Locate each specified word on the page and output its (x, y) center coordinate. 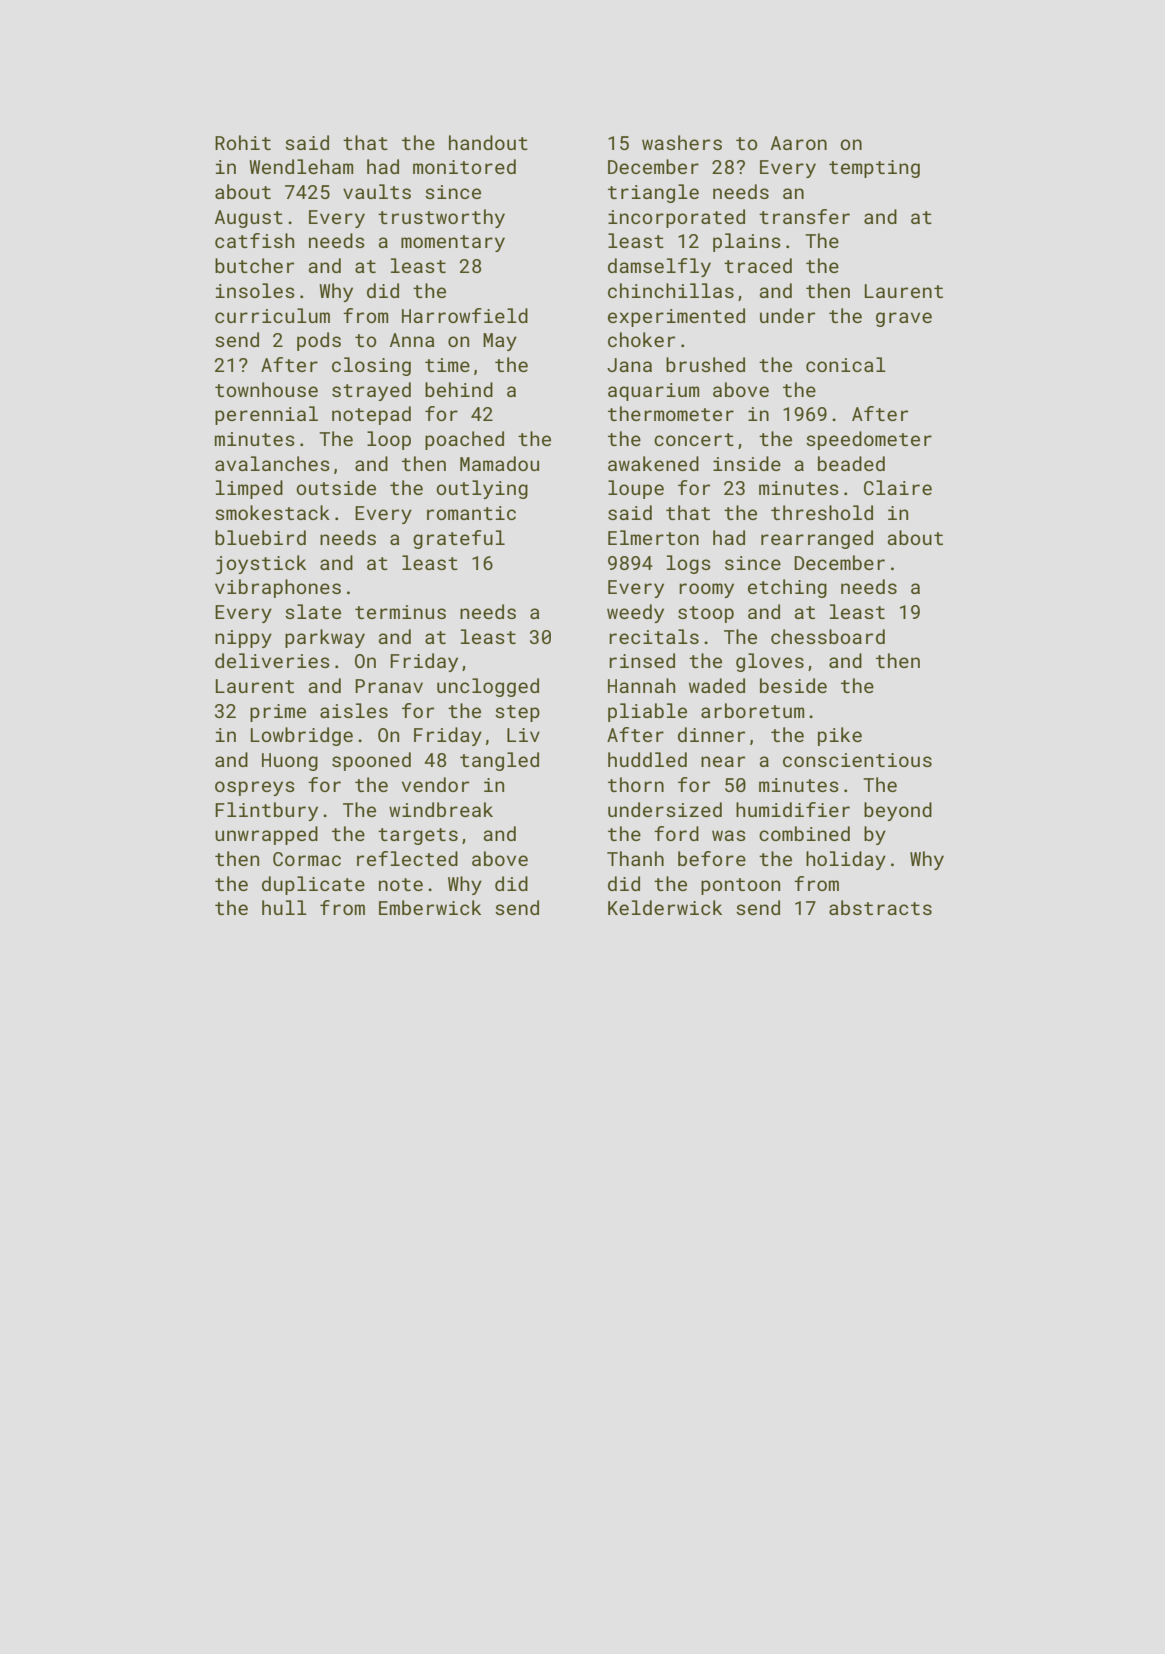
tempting (874, 169)
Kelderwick (665, 907)
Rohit (243, 142)
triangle (653, 193)
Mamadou (499, 463)
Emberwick (430, 907)
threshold (822, 512)
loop (389, 440)
